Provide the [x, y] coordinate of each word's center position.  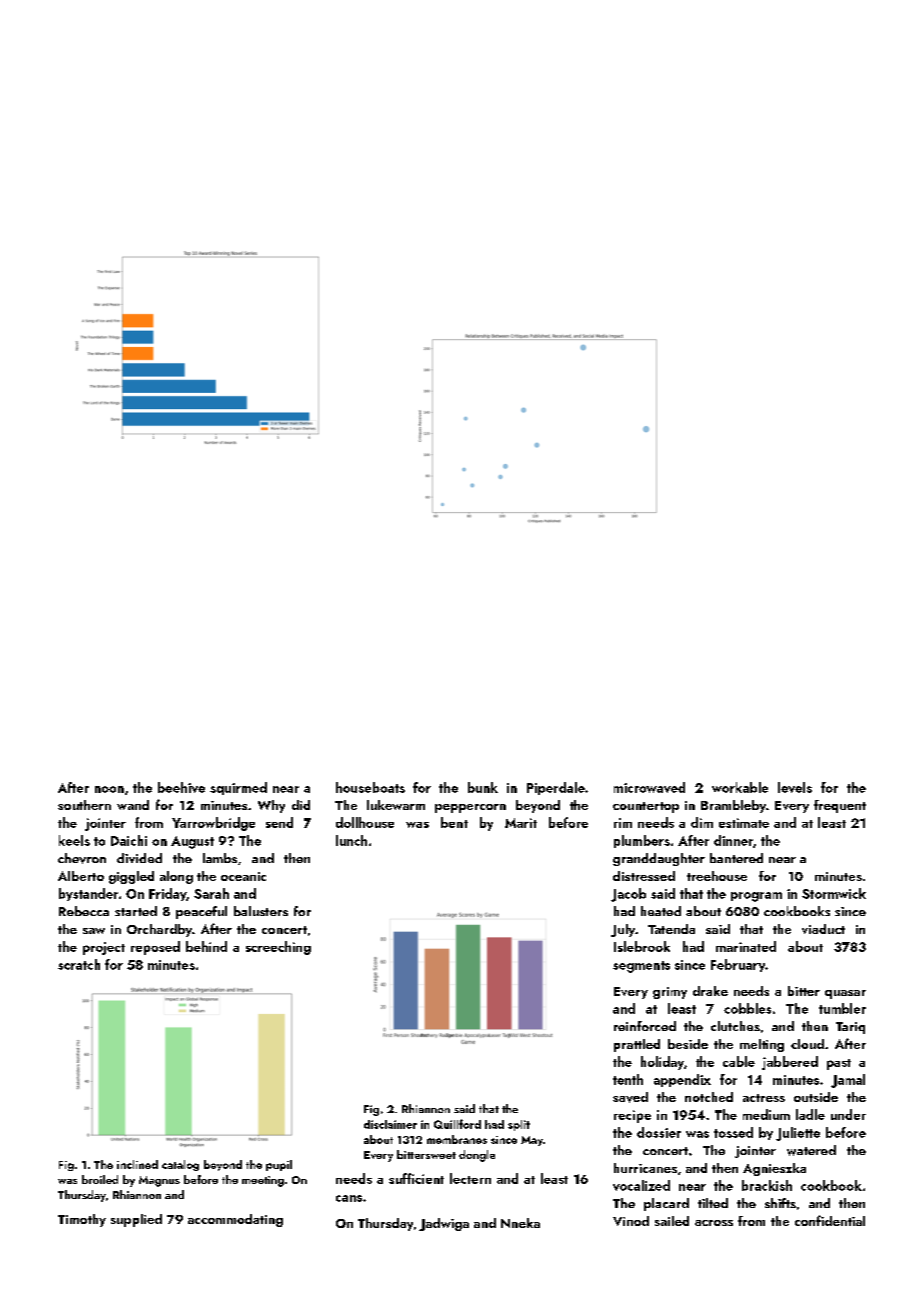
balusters [261, 911]
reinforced [645, 1026]
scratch [79, 964]
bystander [88, 894]
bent [454, 822]
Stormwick [834, 893]
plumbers [642, 841]
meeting [263, 1181]
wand [133, 805]
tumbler [842, 1008]
